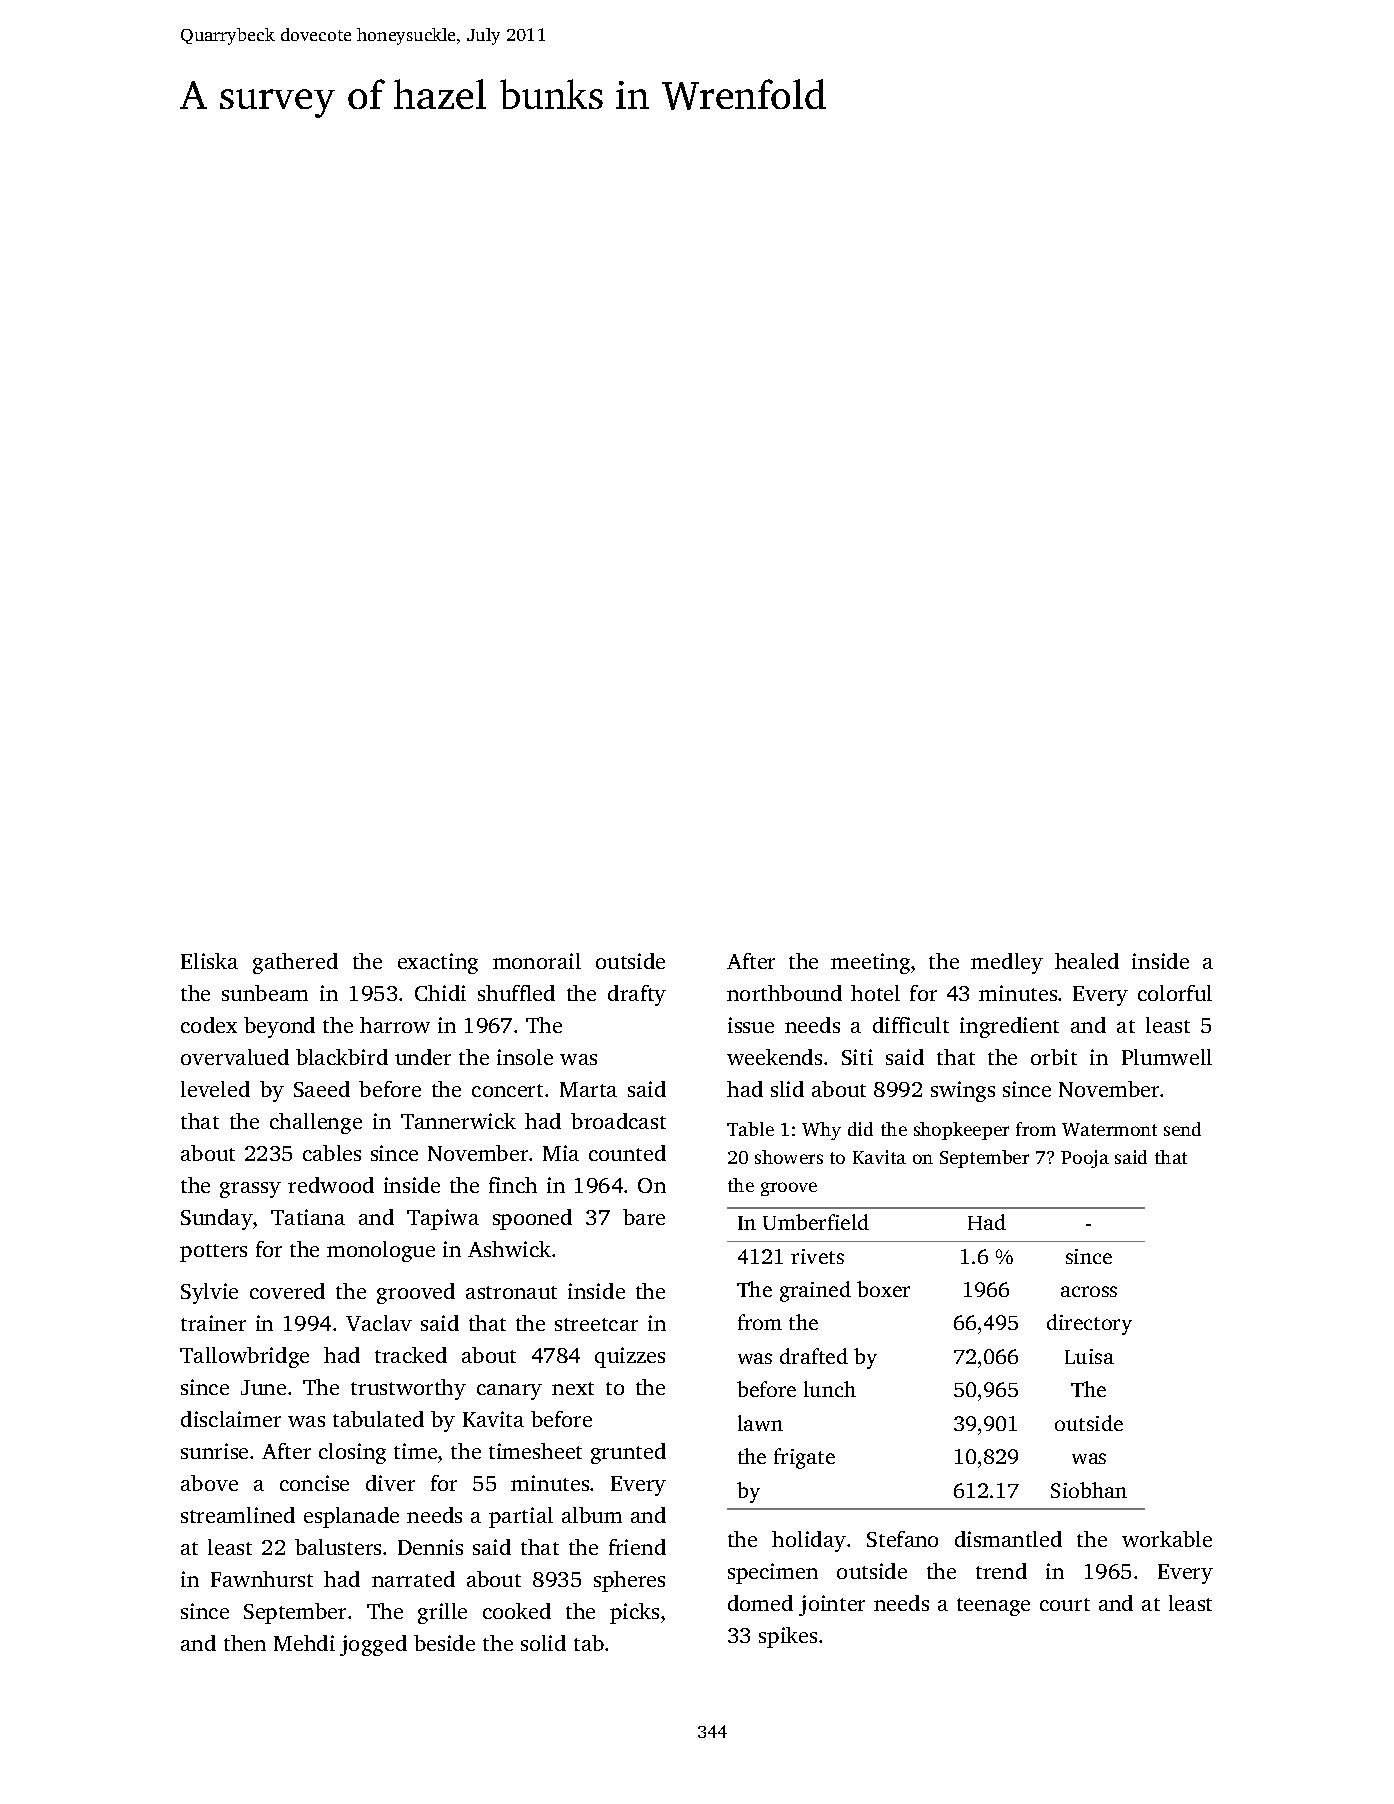 The height and width of the image is (1804, 1394). What do you see at coordinates (788, 1637) in the image?
I see `spikes` at bounding box center [788, 1637].
